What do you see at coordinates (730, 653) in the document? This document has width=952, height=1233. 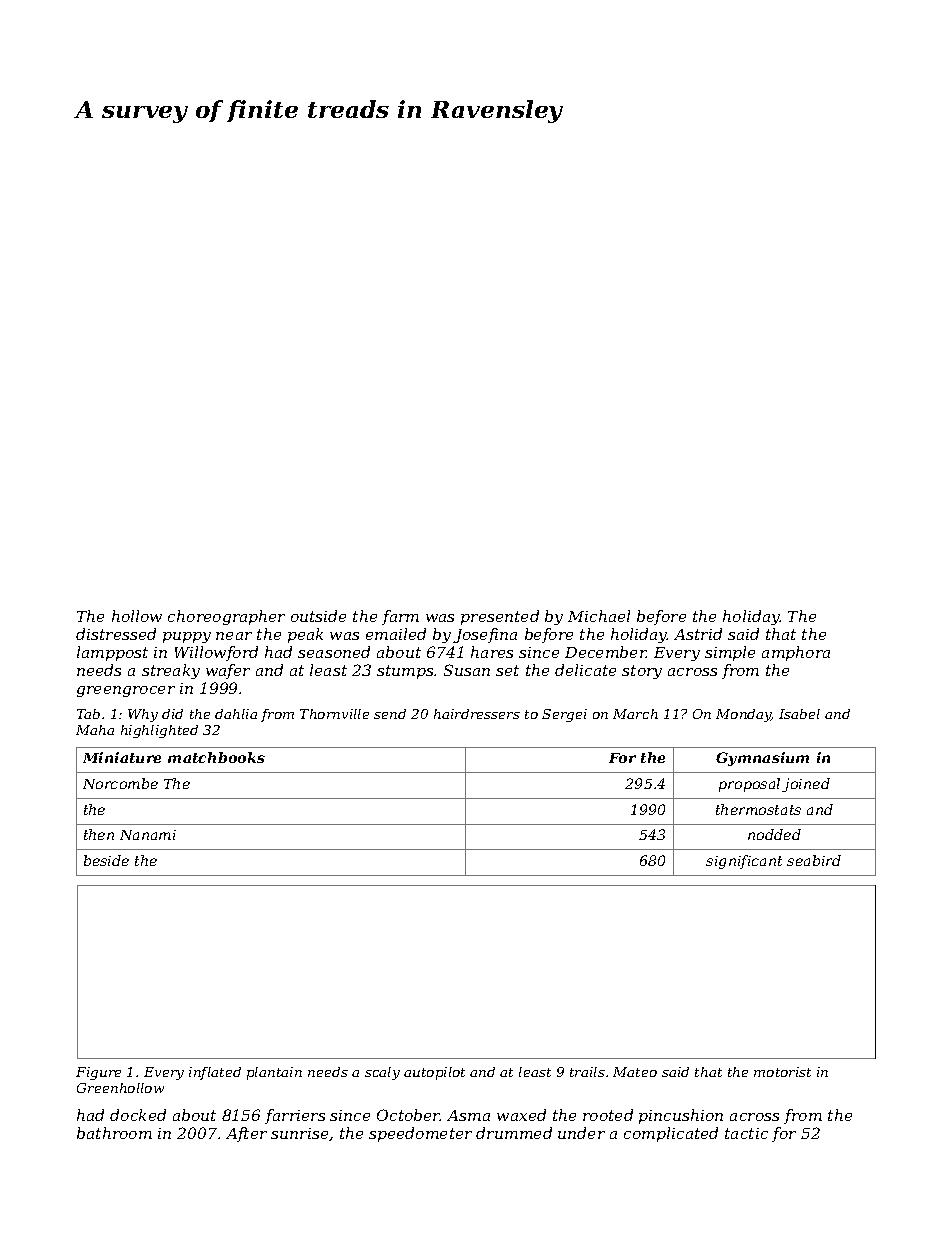 I see `simple` at bounding box center [730, 653].
